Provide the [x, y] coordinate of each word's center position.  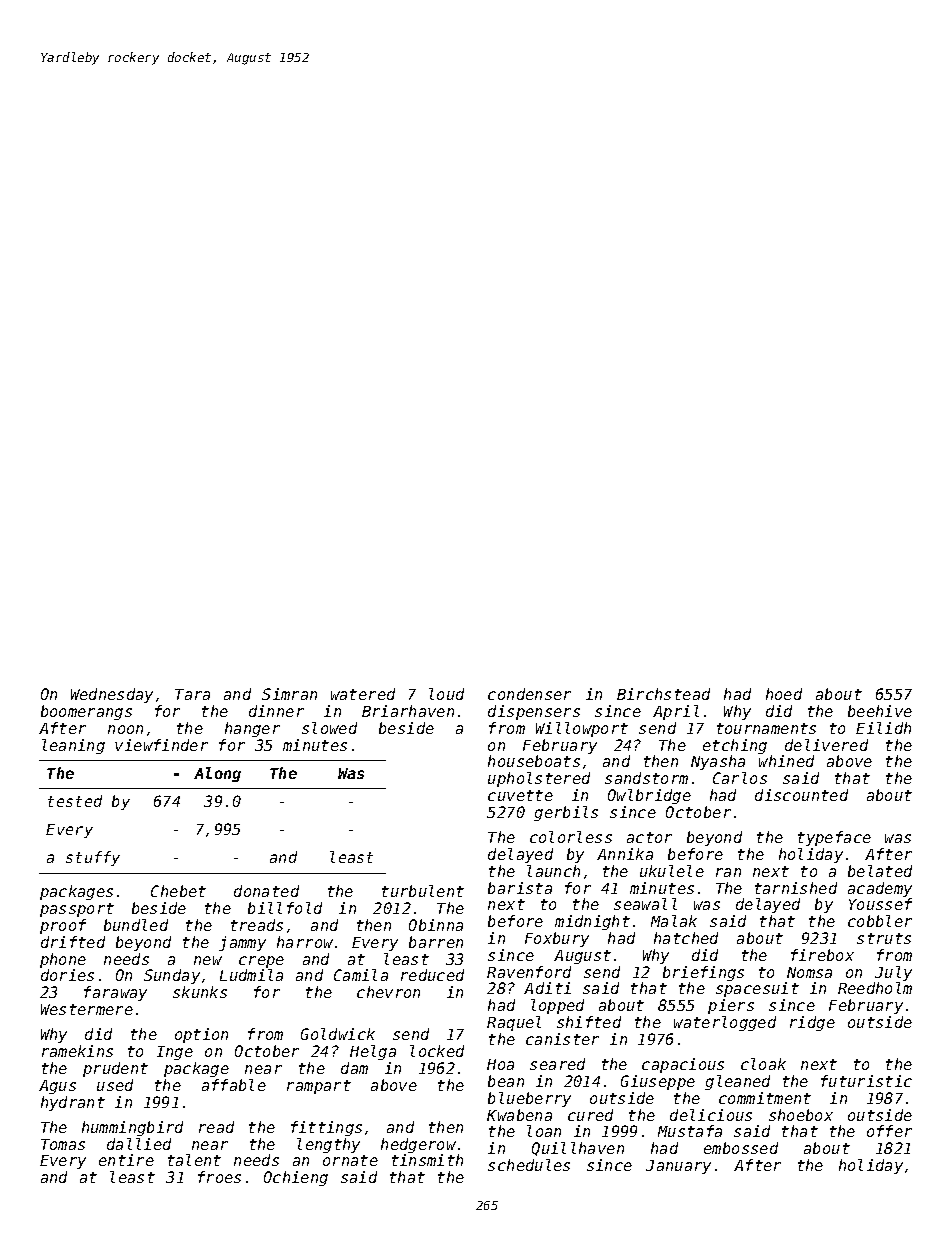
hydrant [73, 1103]
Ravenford [529, 972]
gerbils [566, 813]
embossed [741, 1148]
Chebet [178, 891]
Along [217, 774]
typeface [834, 838]
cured [590, 1115]
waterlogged [725, 1023]
